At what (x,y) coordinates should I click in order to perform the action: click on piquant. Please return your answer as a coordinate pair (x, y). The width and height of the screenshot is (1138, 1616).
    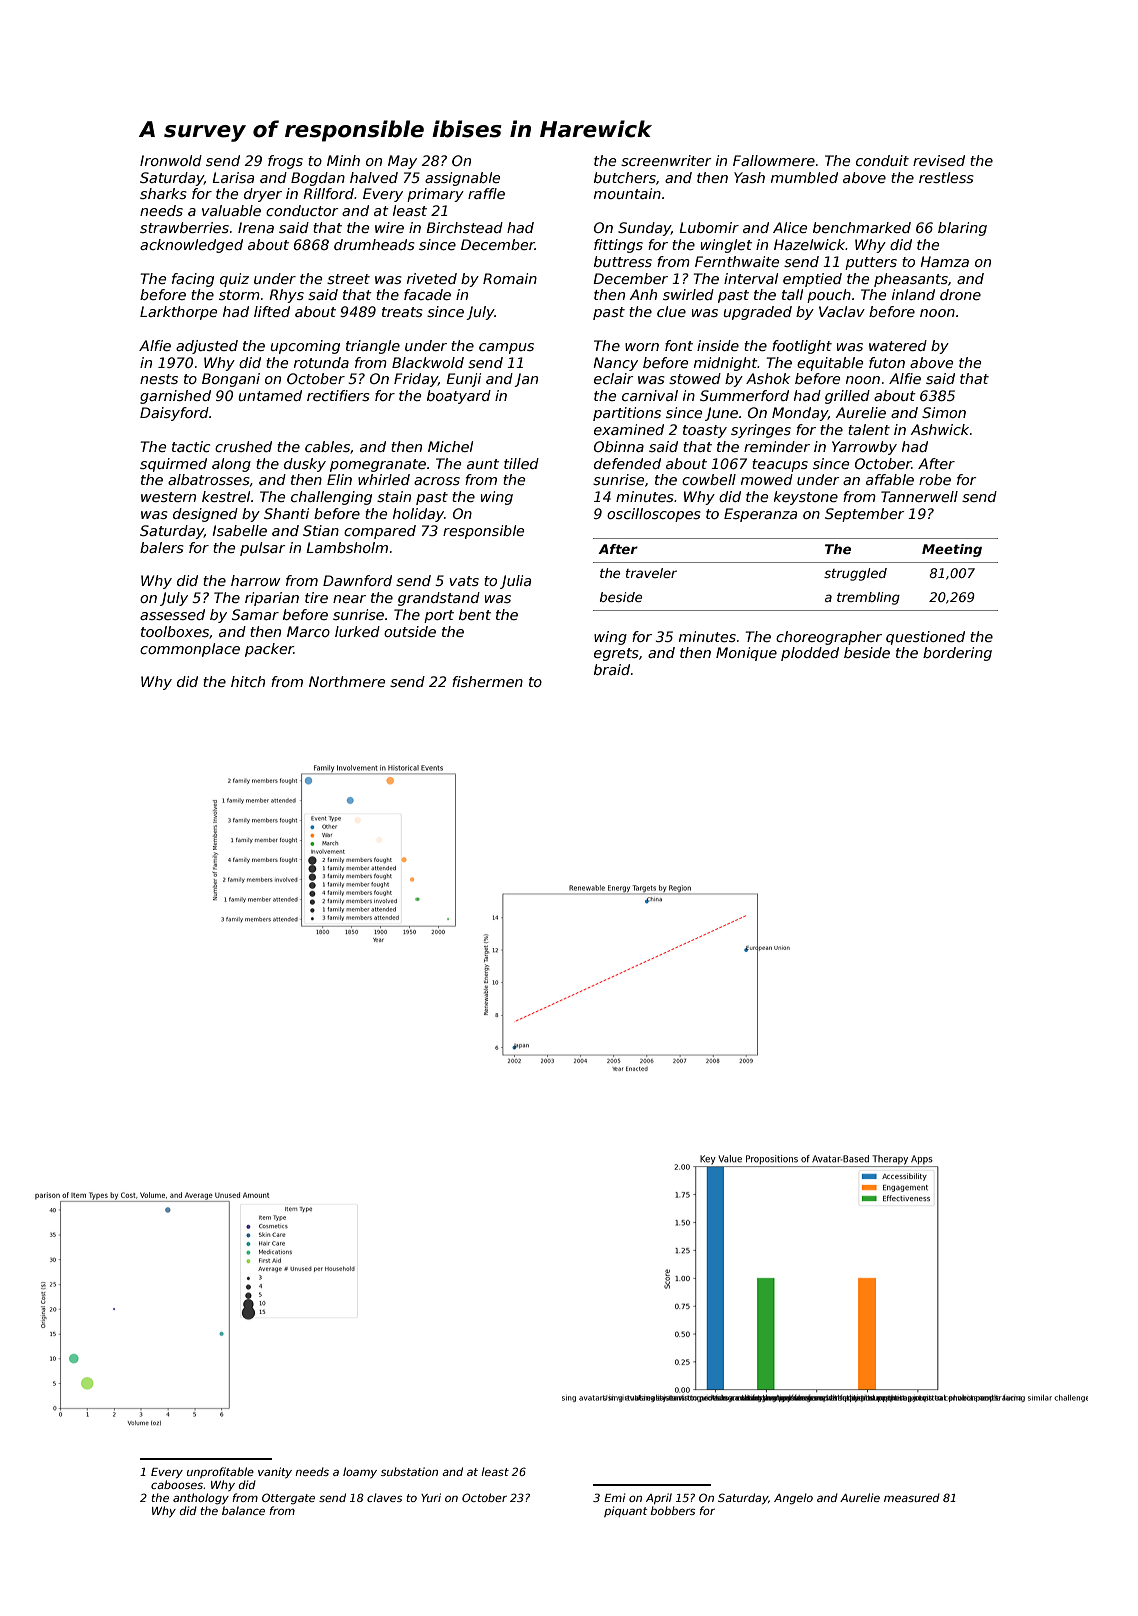
    Looking at the image, I should click on (626, 1511).
